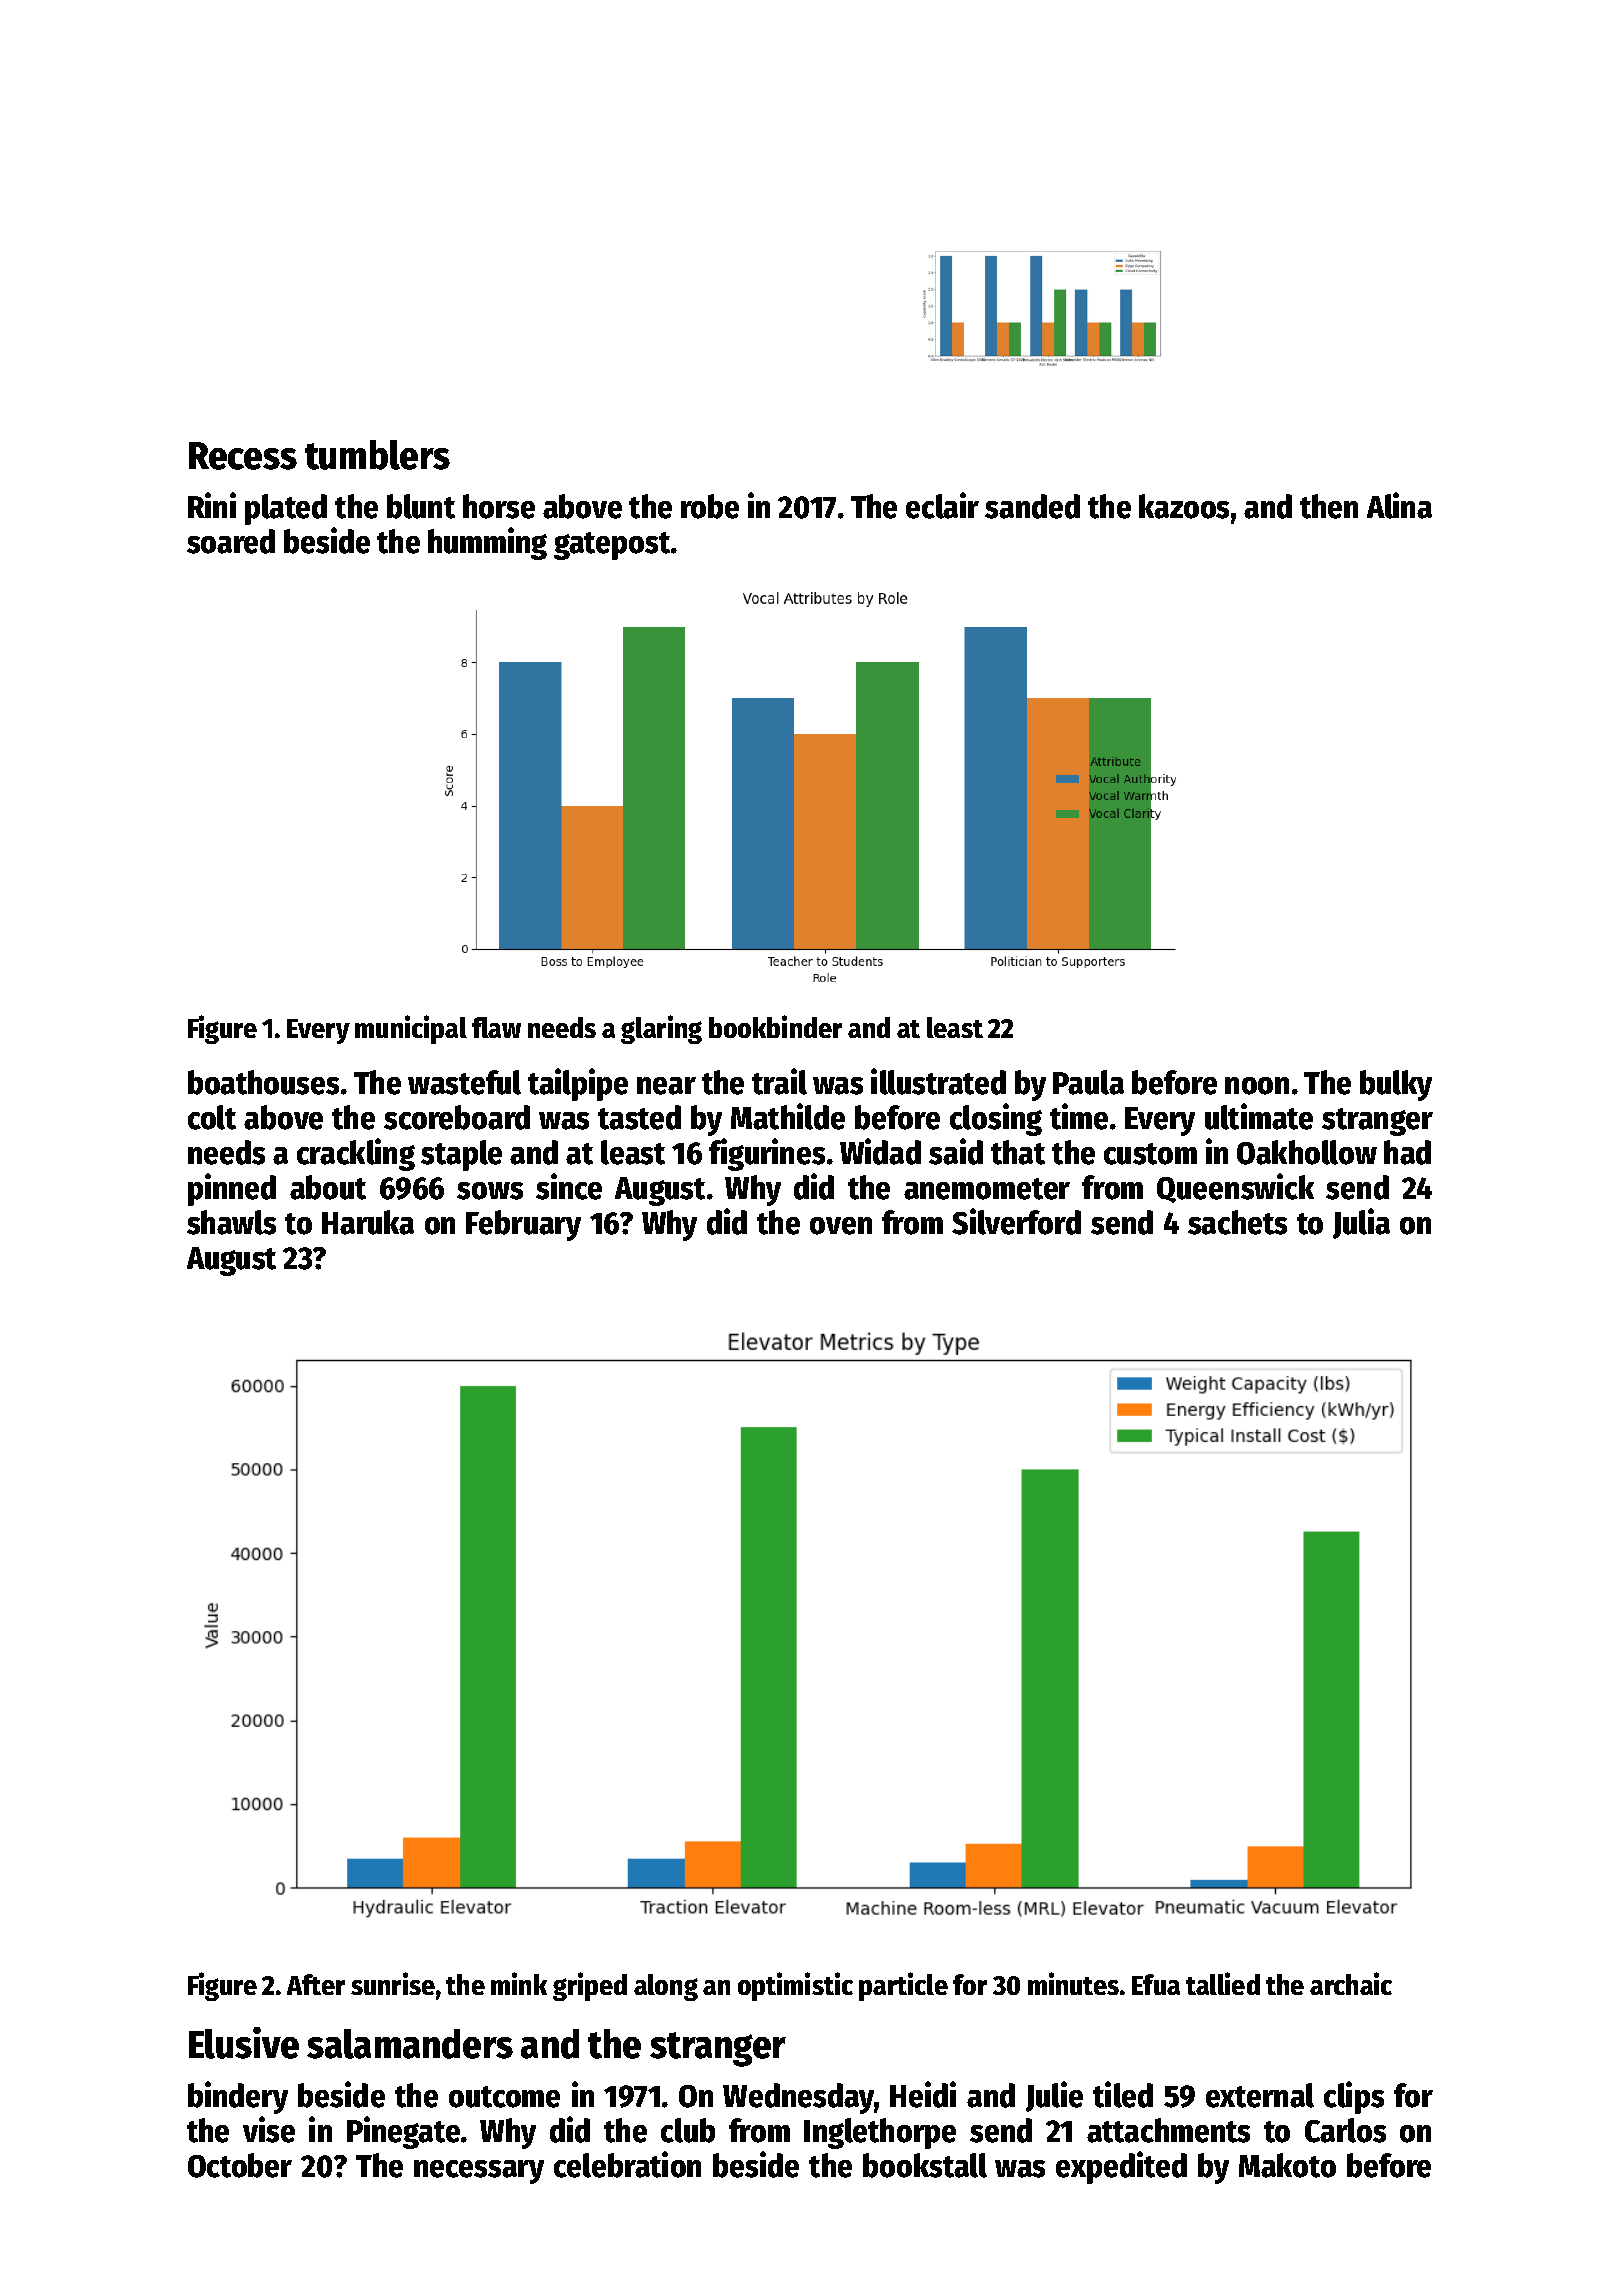 The height and width of the screenshot is (2292, 1620). I want to click on tumblers, so click(377, 455).
